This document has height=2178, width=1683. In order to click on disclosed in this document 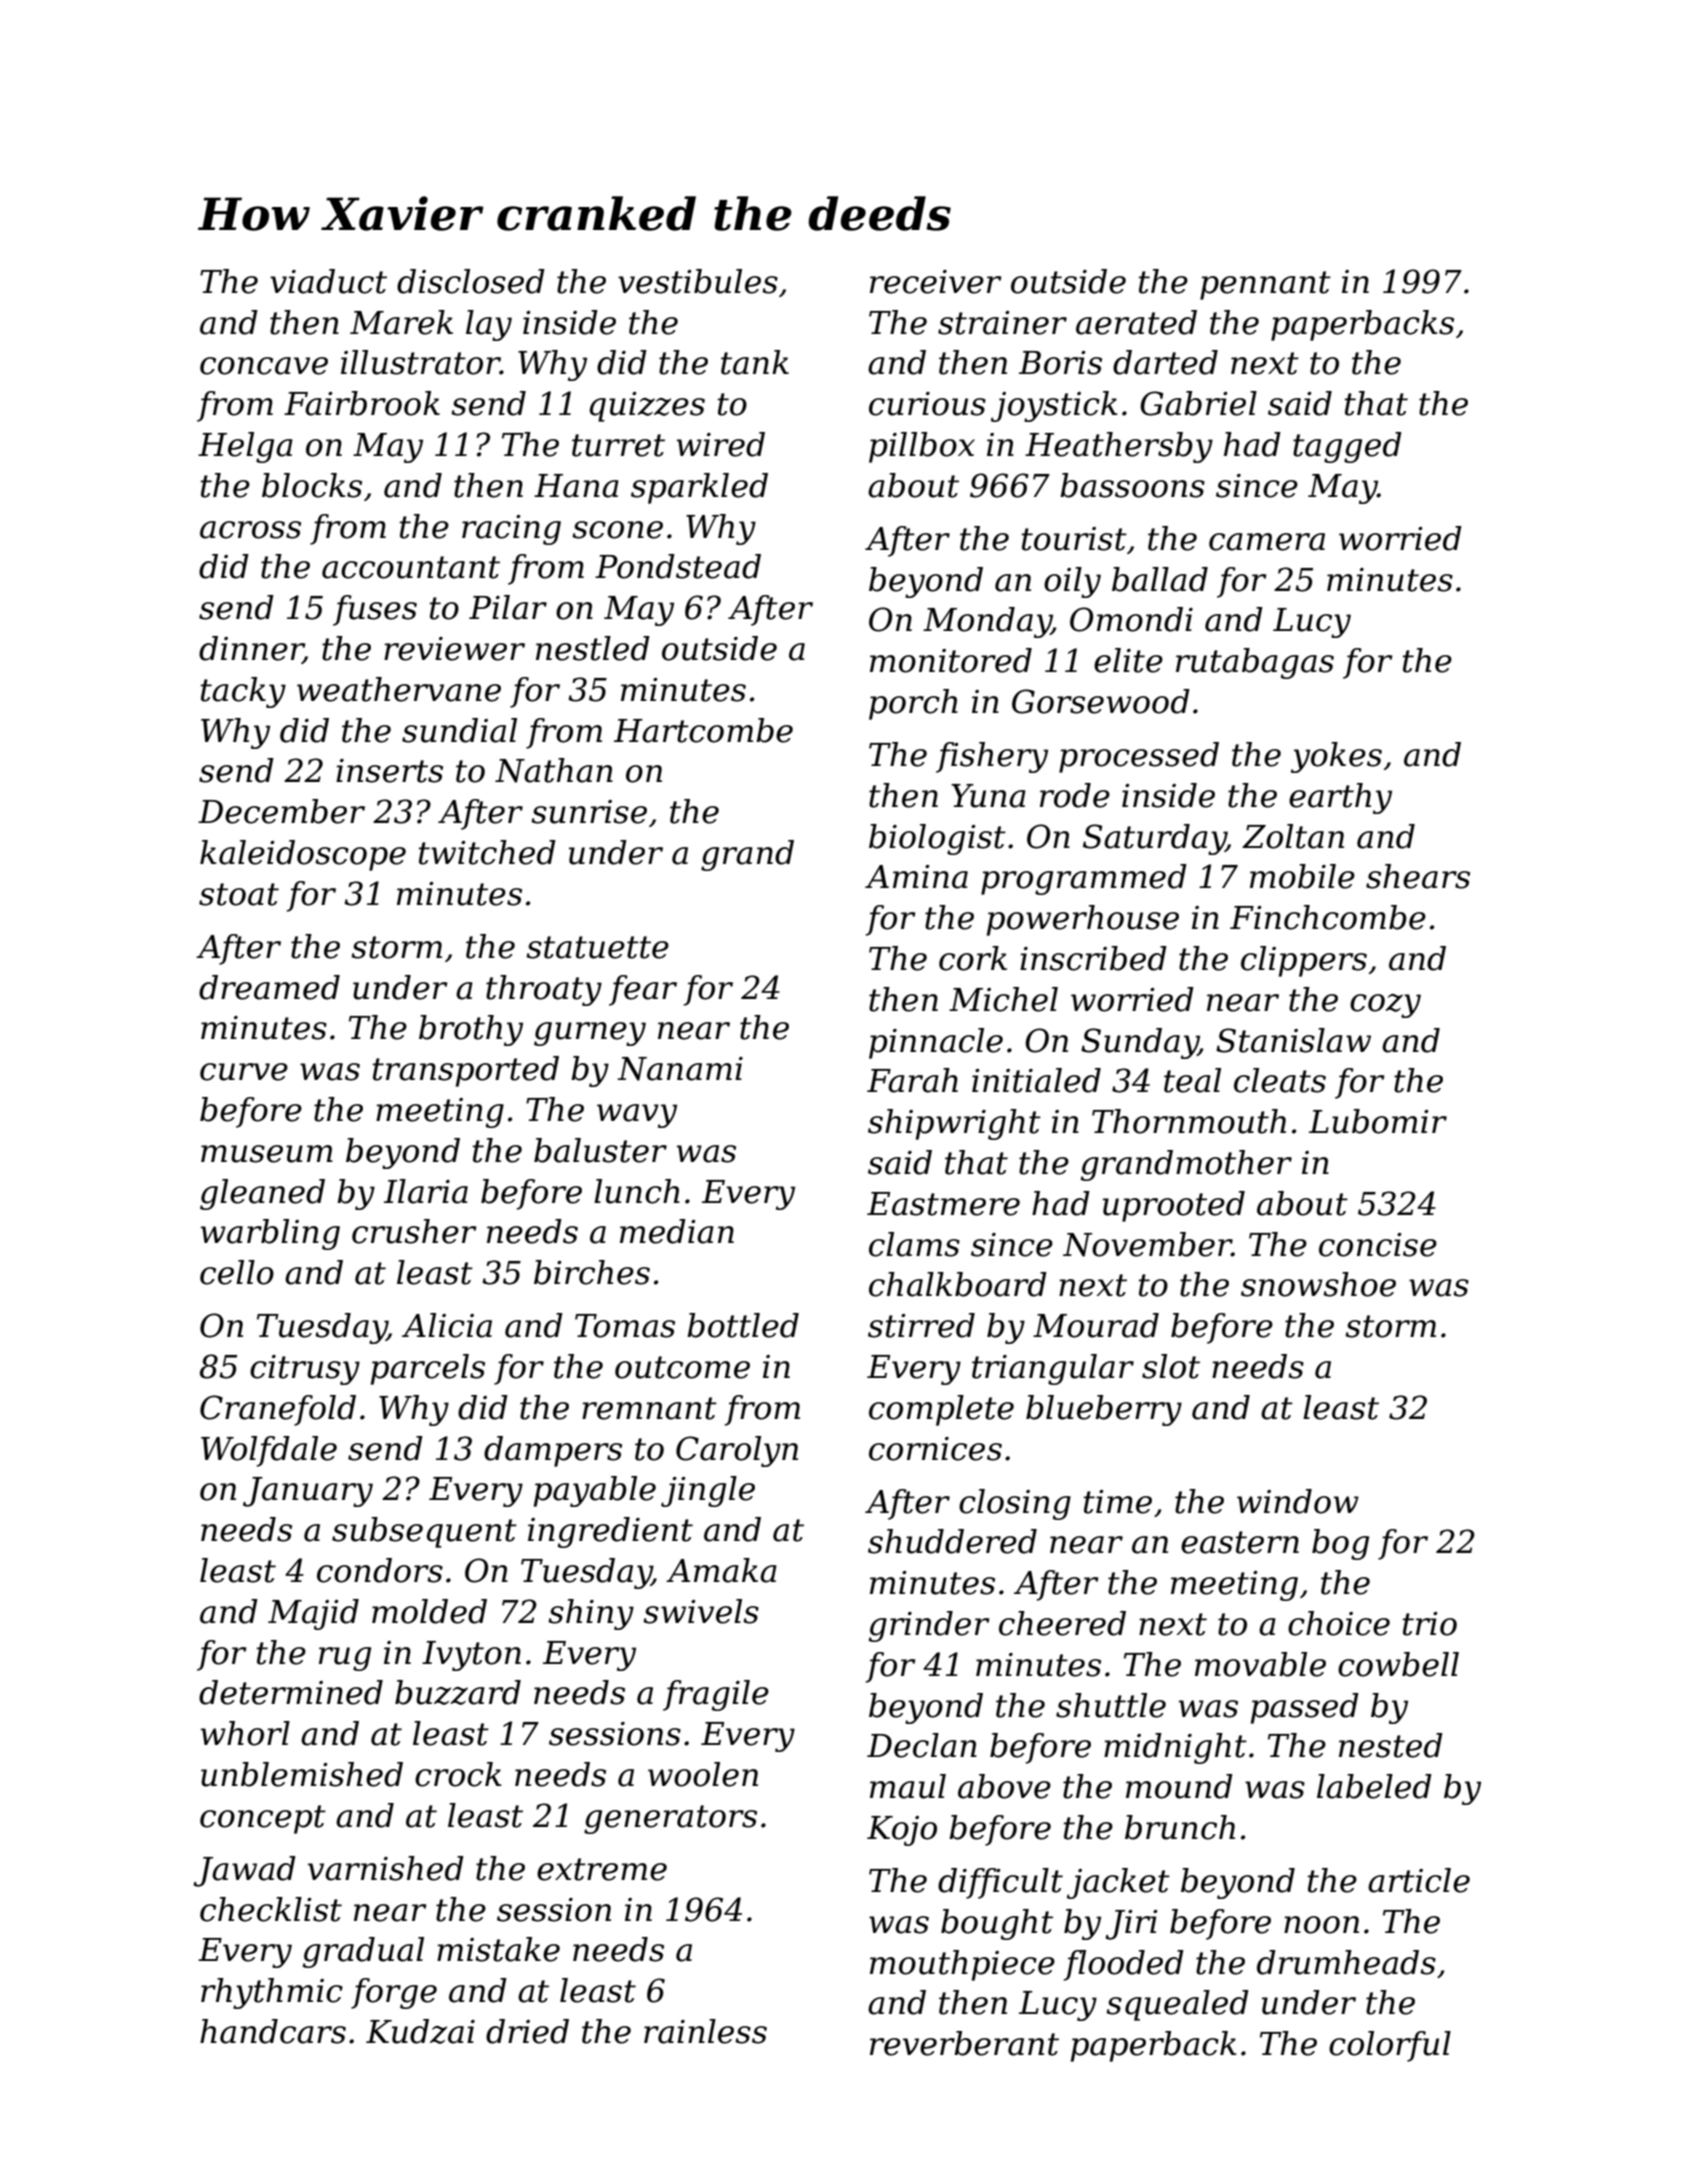, I will do `click(471, 281)`.
